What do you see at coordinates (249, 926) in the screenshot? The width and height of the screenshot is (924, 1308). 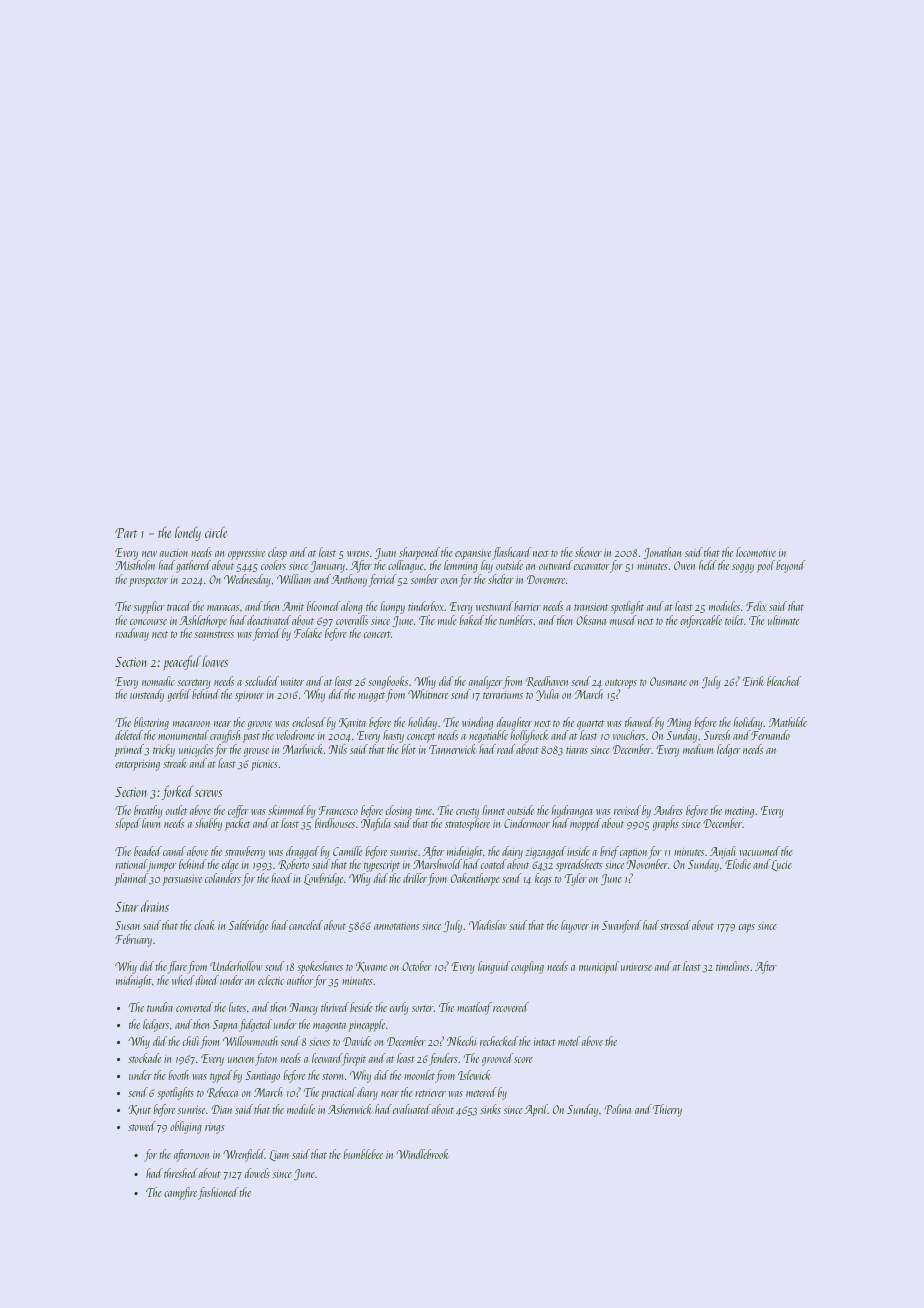 I see `Saltbridge` at bounding box center [249, 926].
